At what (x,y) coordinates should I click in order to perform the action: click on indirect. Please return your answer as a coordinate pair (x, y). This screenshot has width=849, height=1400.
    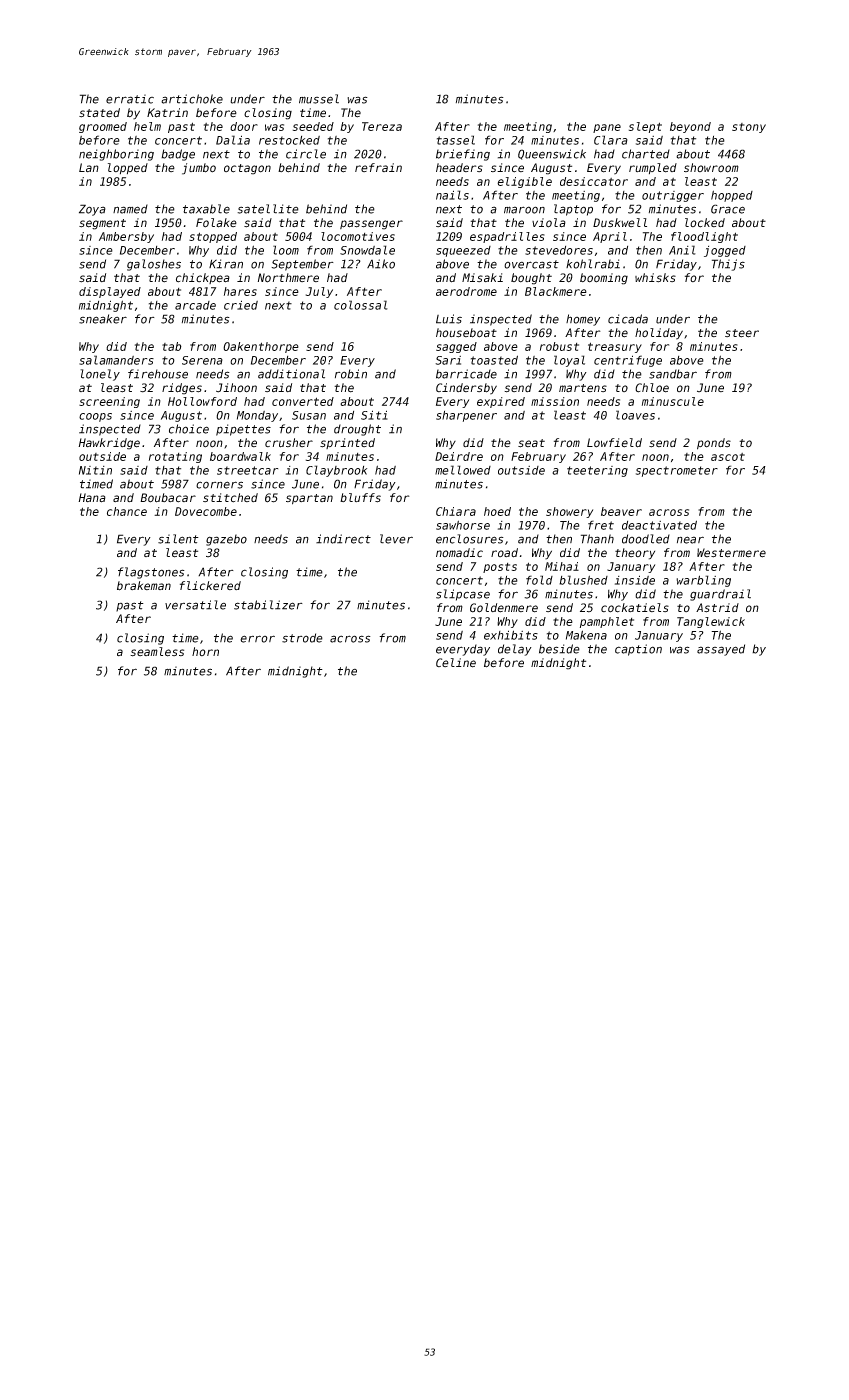
    Looking at the image, I should click on (343, 539).
